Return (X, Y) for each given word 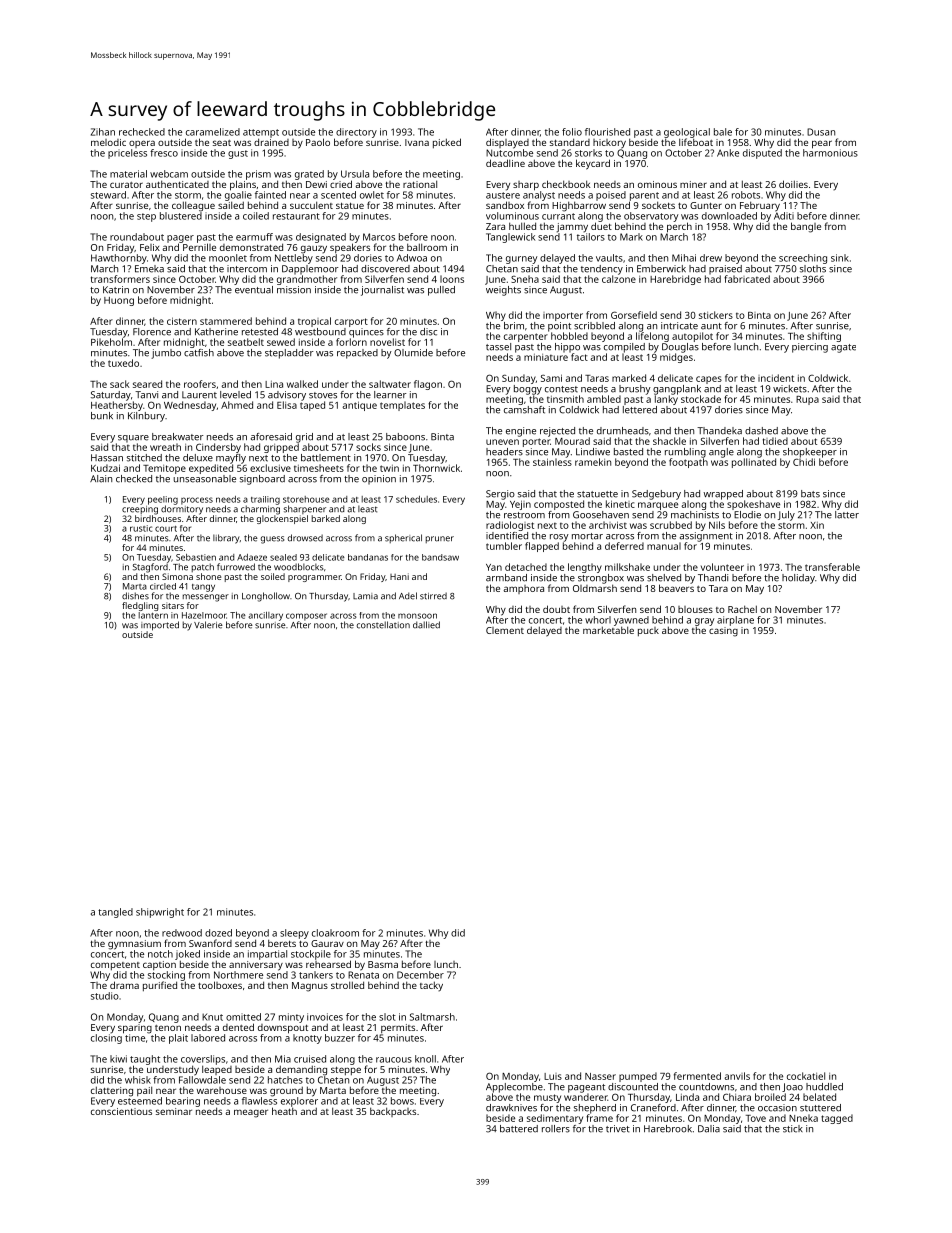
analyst (539, 196)
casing (723, 632)
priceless (127, 154)
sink (840, 258)
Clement (505, 630)
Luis (553, 1076)
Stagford (150, 568)
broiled (770, 1097)
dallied (426, 625)
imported (160, 626)
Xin (817, 525)
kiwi (118, 1059)
